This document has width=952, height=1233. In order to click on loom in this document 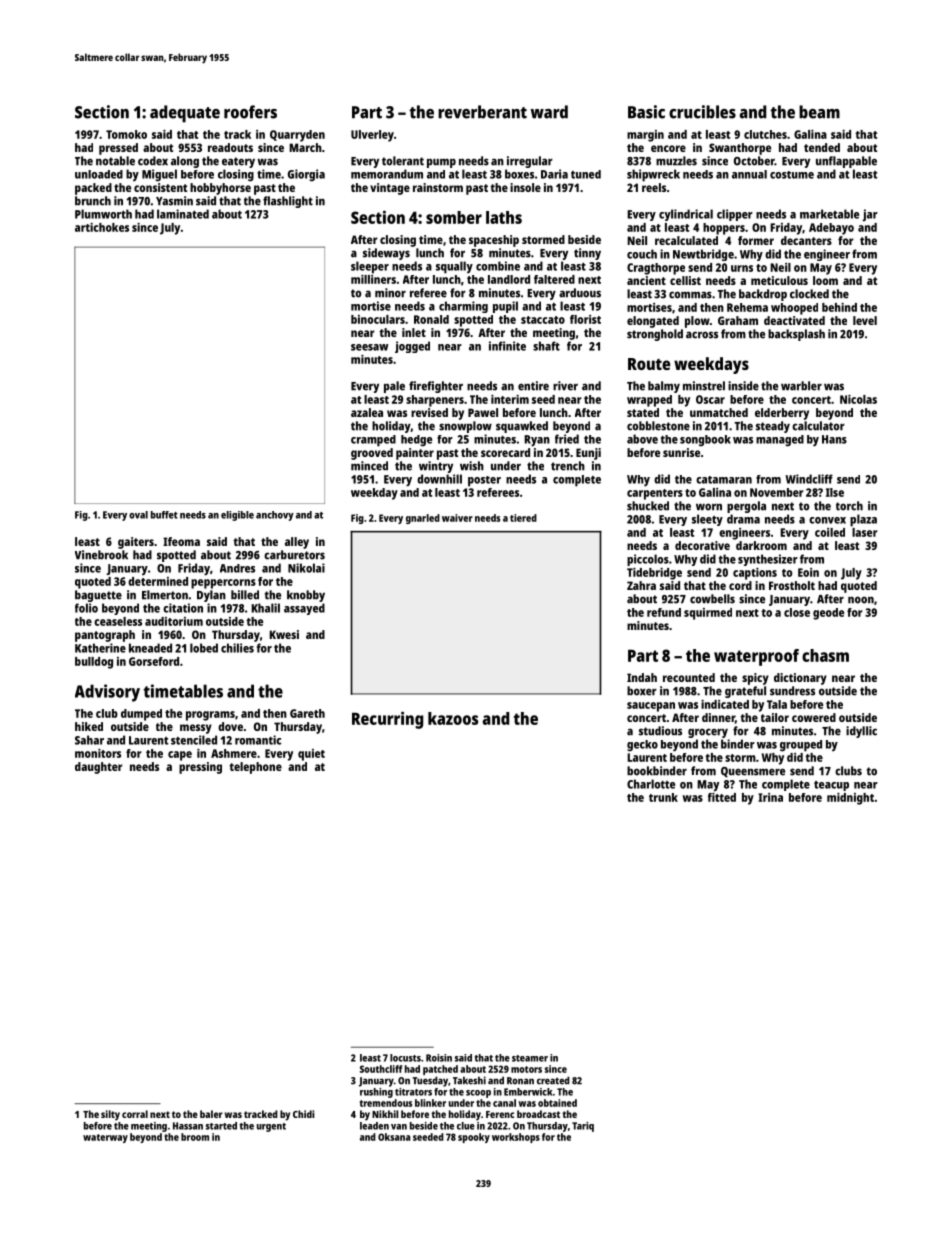, I will do `click(825, 280)`.
